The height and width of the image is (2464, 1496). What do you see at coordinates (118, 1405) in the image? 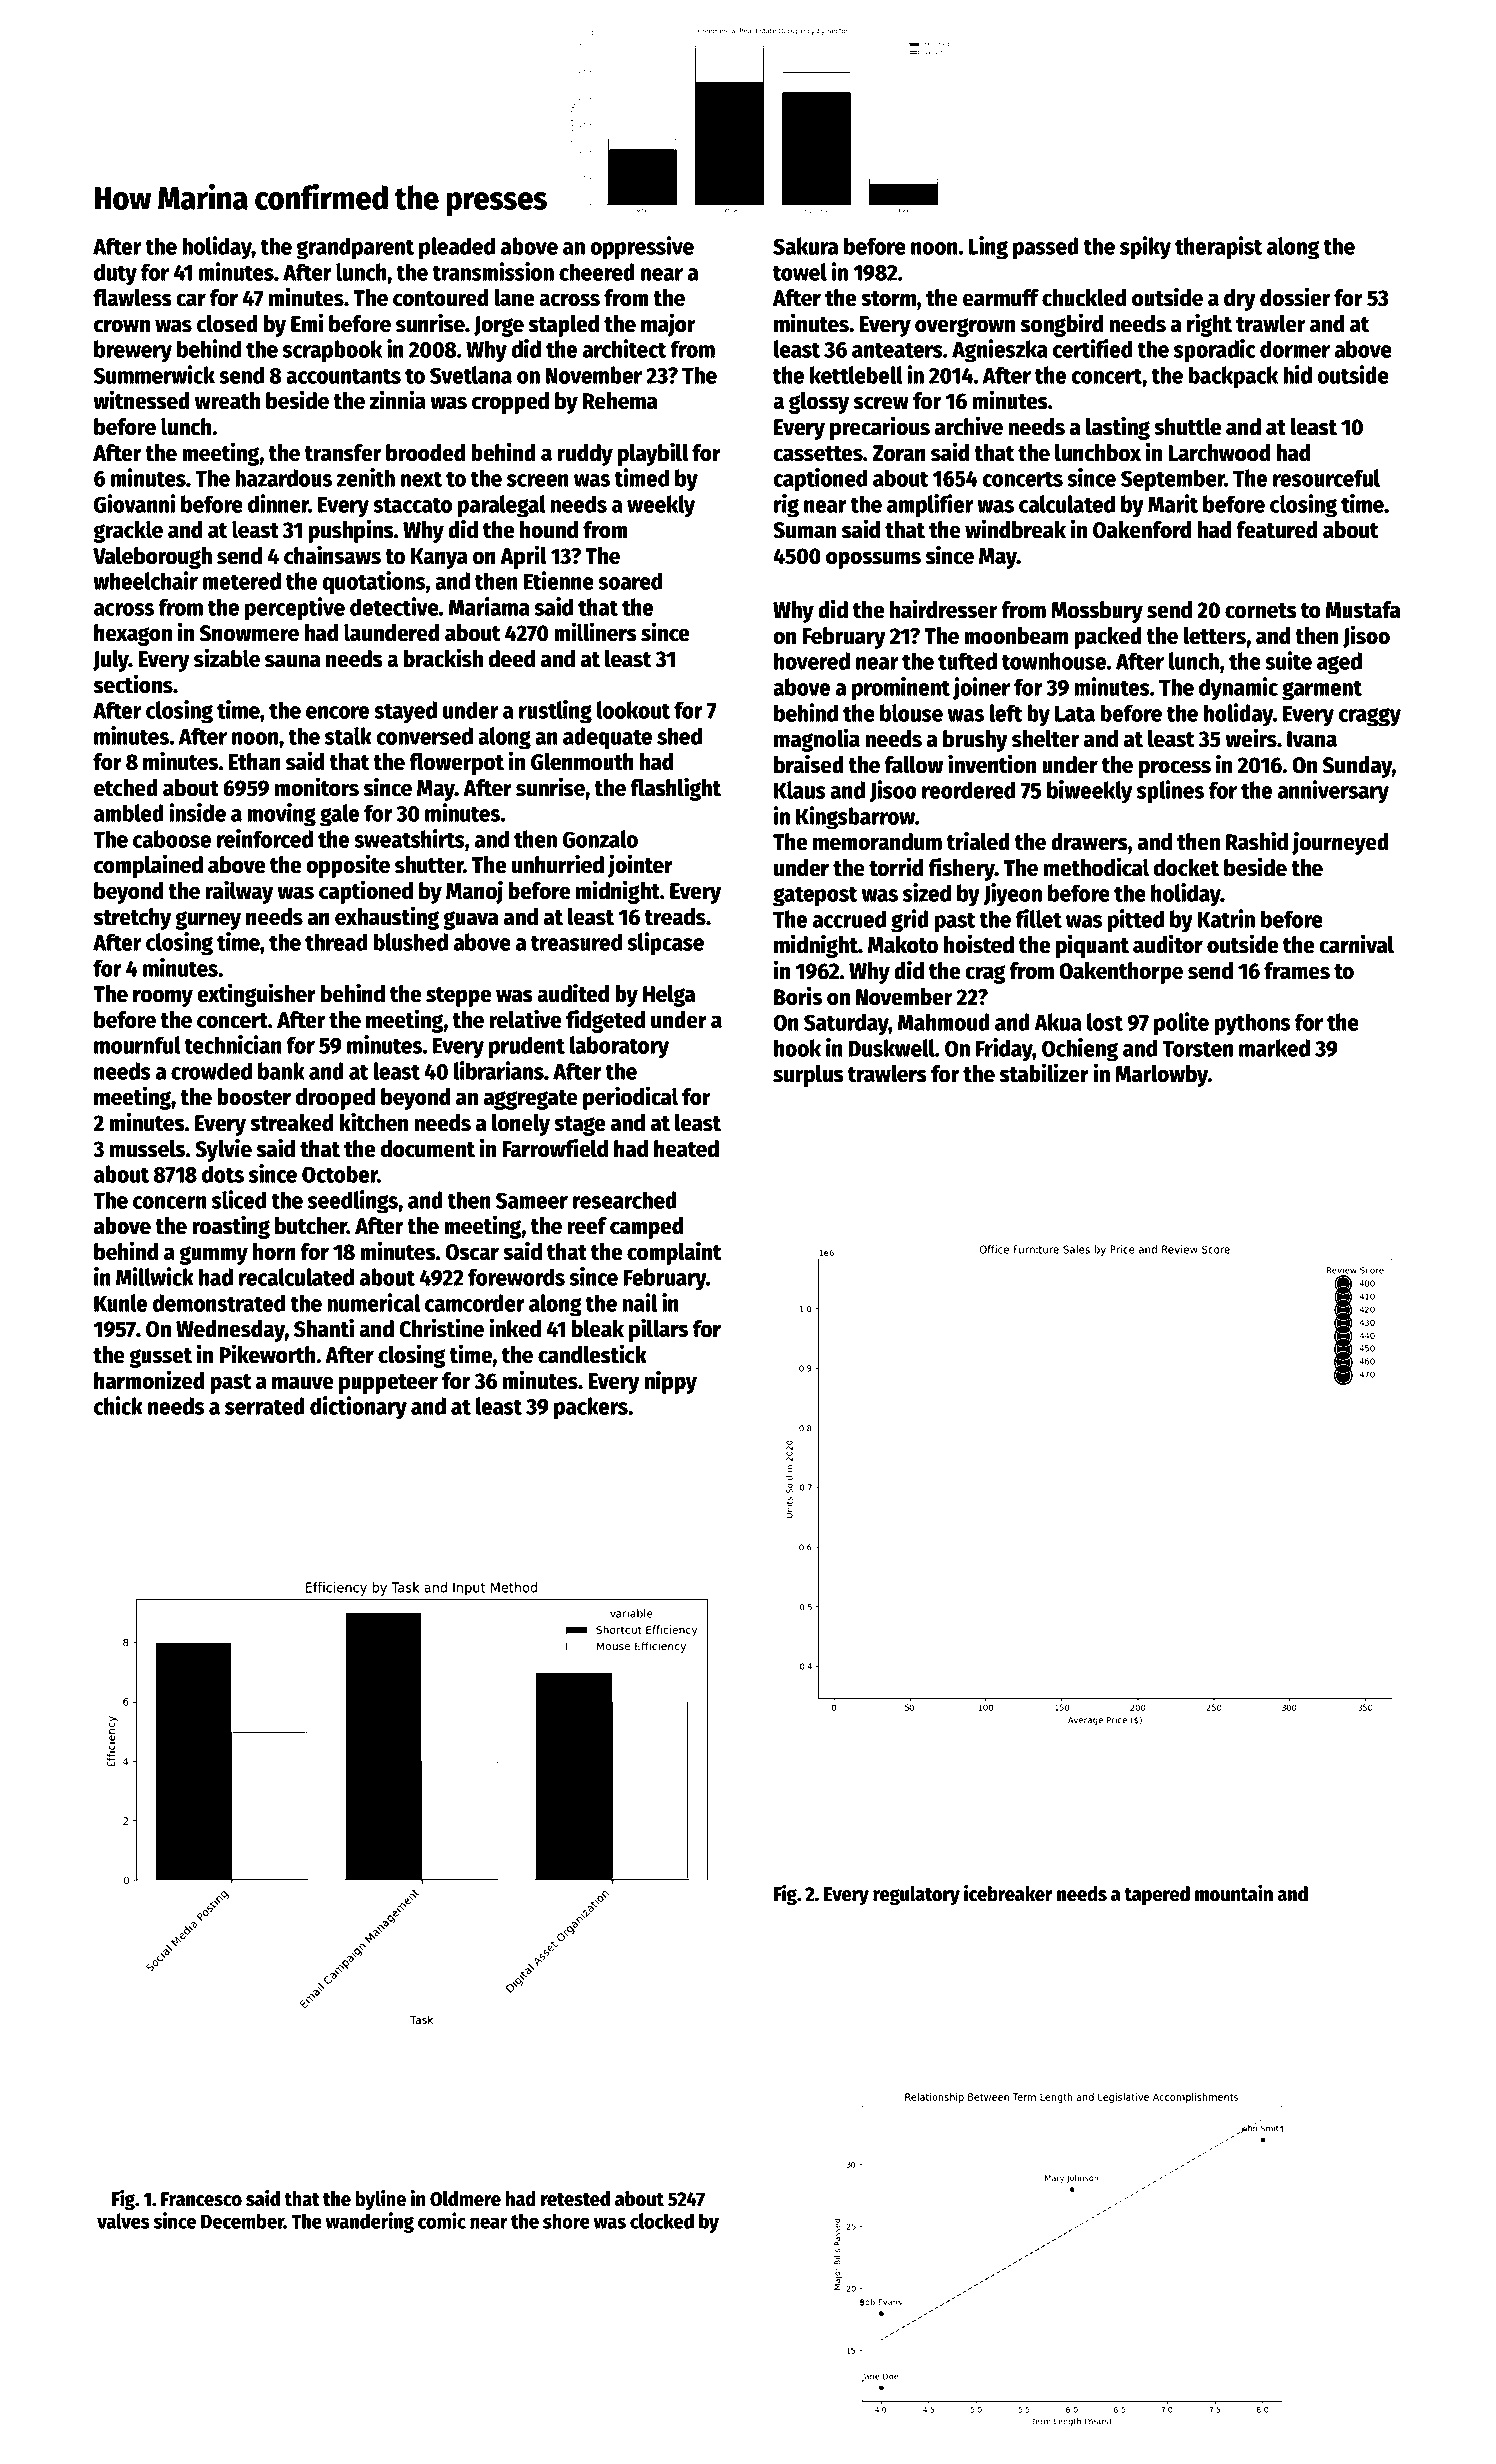
I see `chick` at bounding box center [118, 1405].
